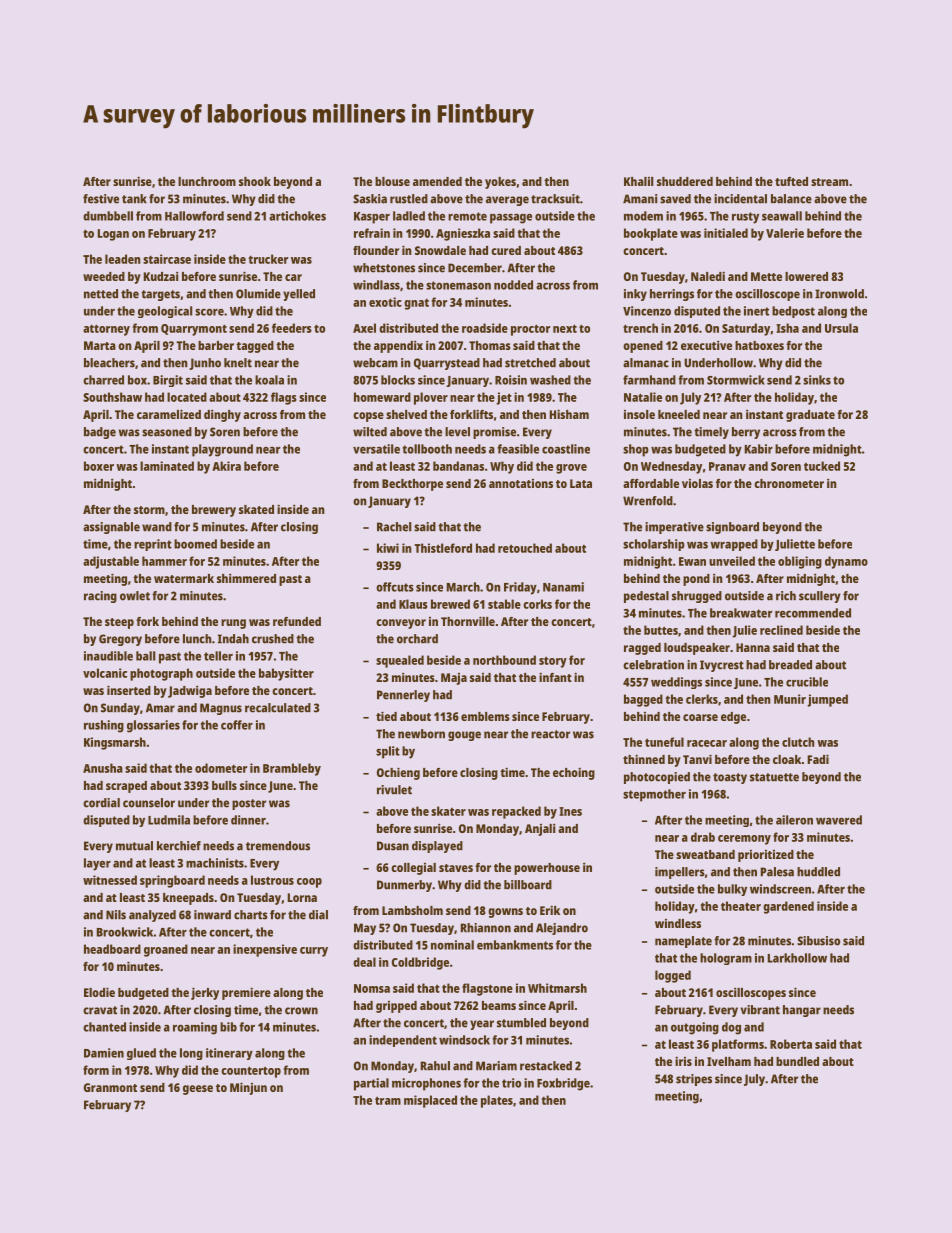 The height and width of the image is (1233, 952). I want to click on hatboxes, so click(759, 345).
